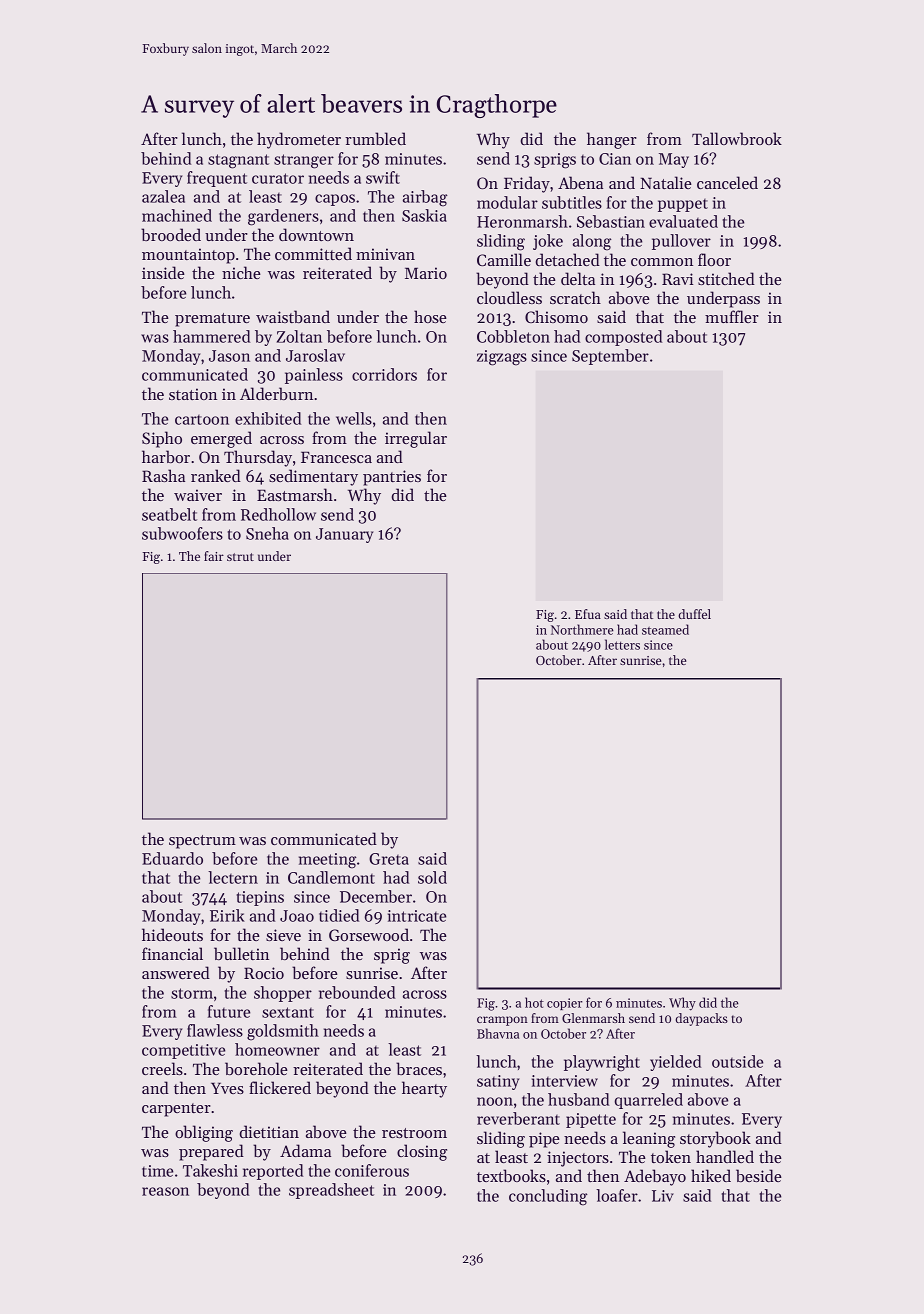 This page has height=1314, width=924. Describe the element at coordinates (737, 1061) in the page. I see `outside` at that location.
